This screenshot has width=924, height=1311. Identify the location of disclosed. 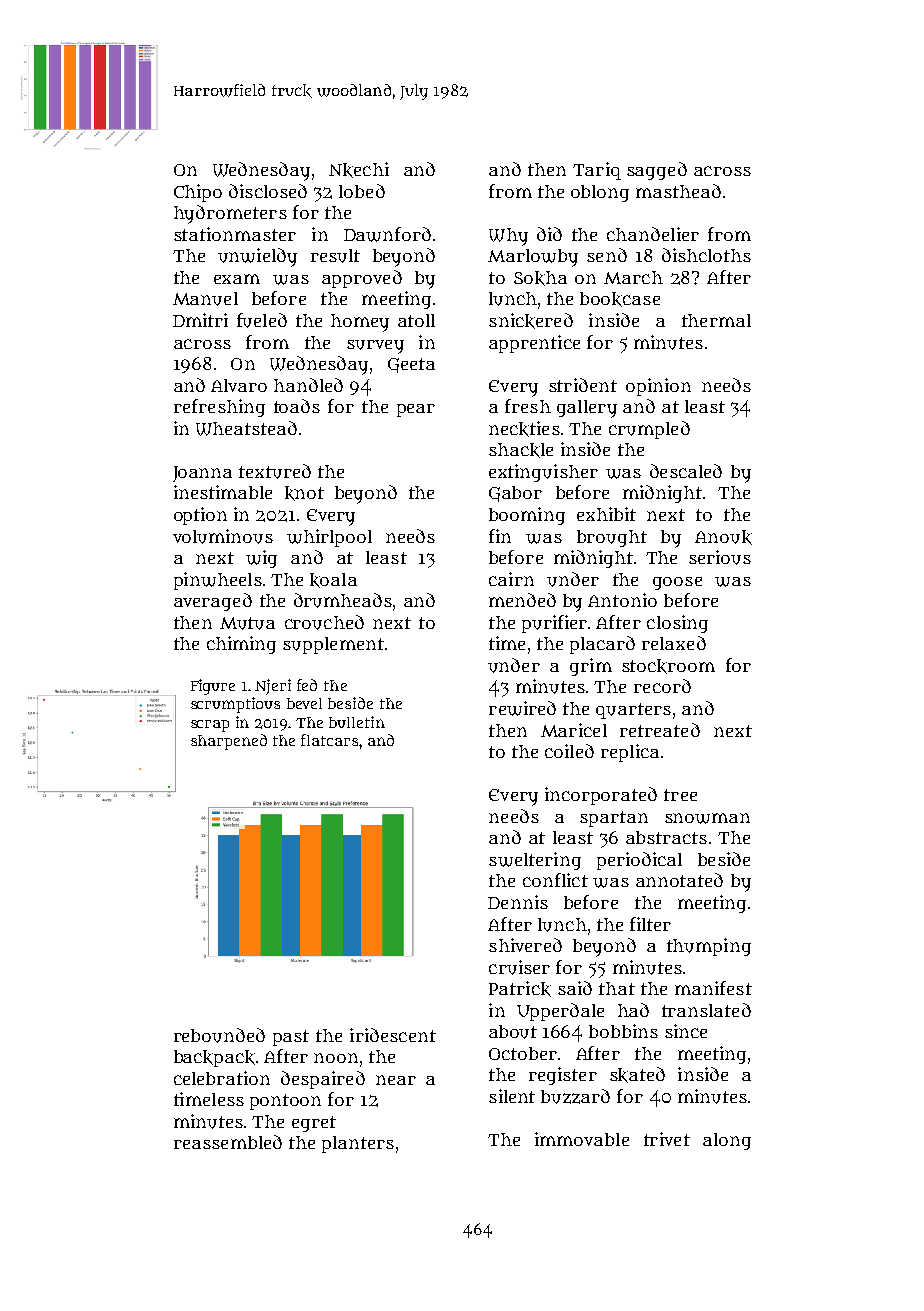
(268, 191).
